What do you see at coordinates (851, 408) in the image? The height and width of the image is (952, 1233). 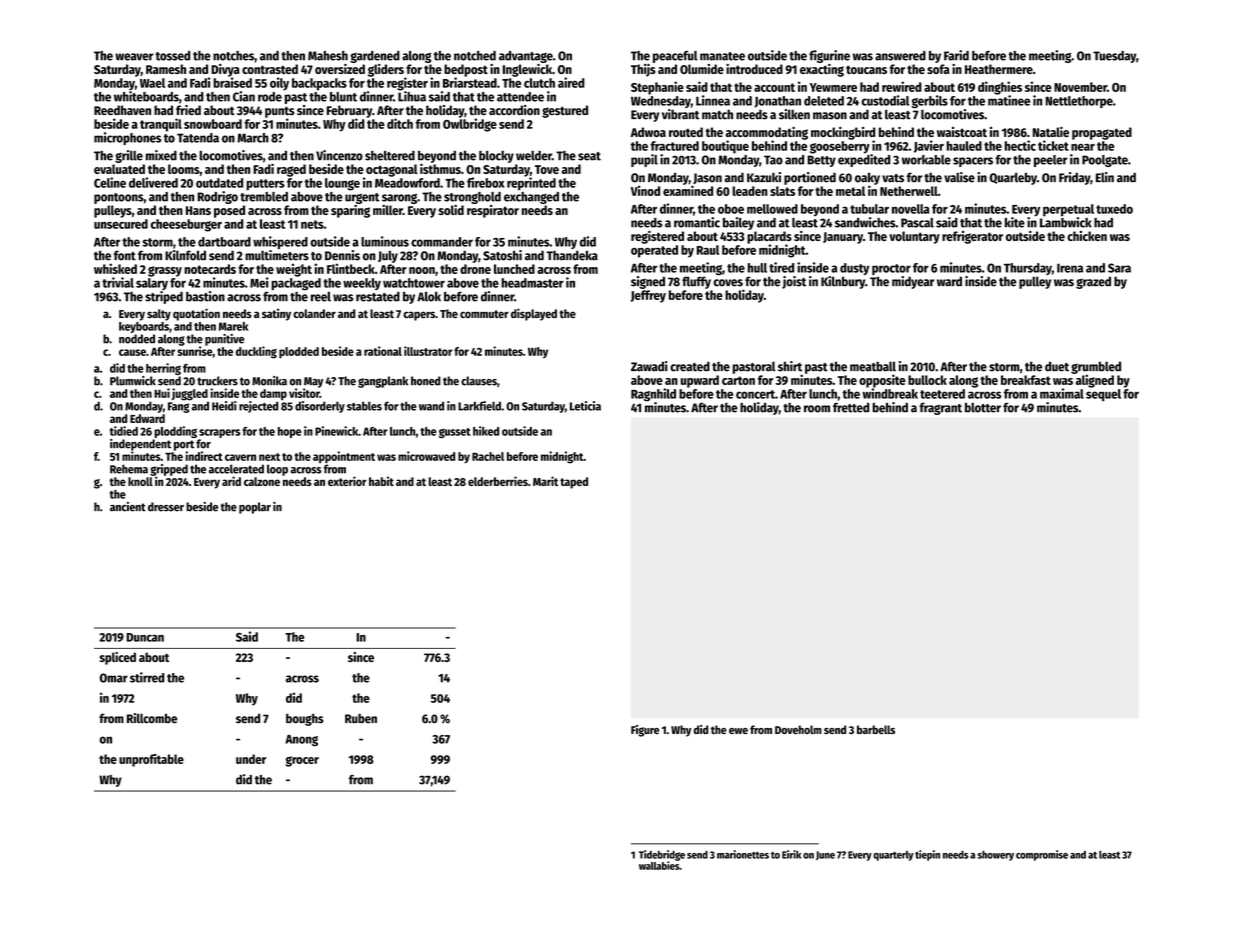 I see `fretted` at bounding box center [851, 408].
